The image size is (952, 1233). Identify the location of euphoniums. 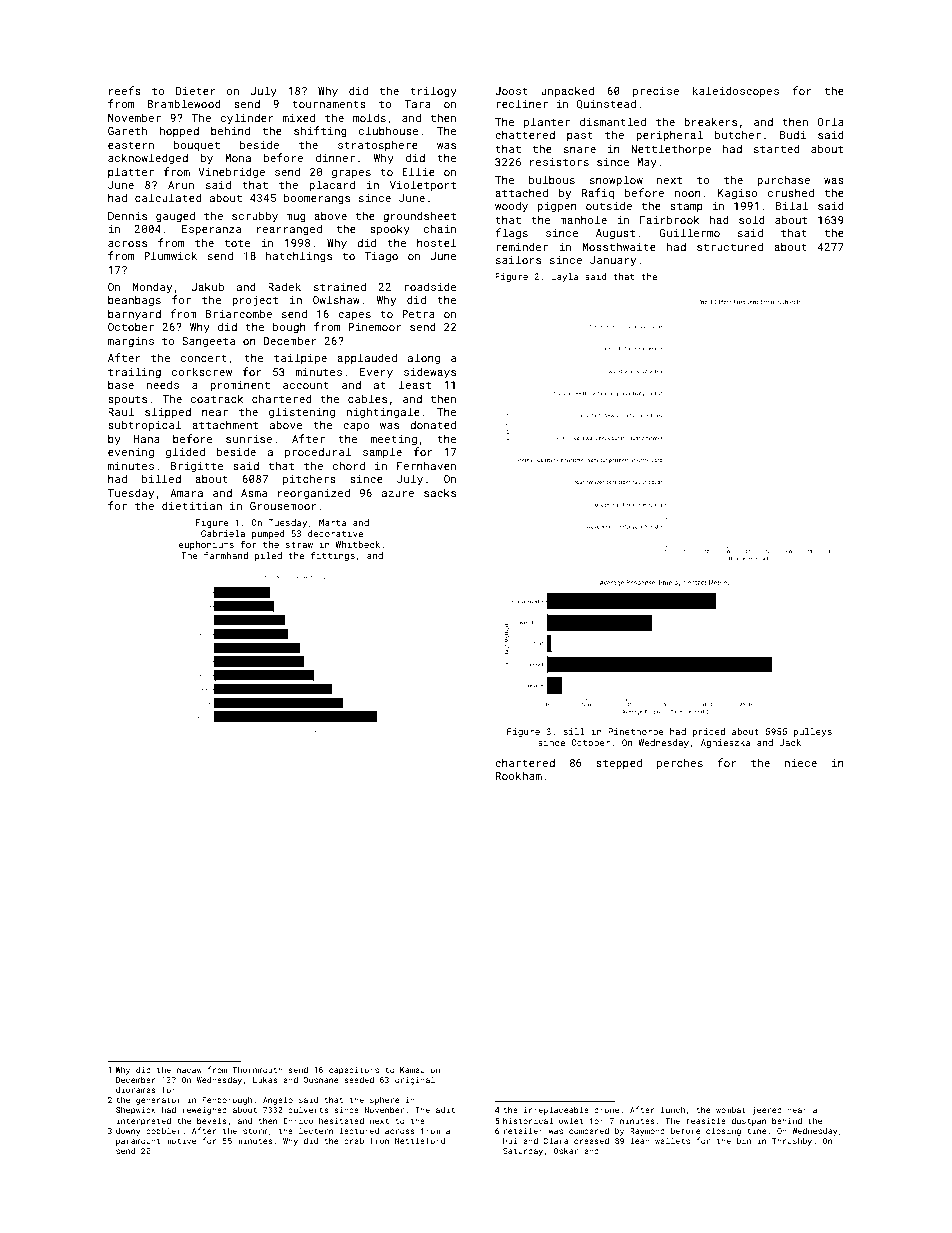
(206, 545).
